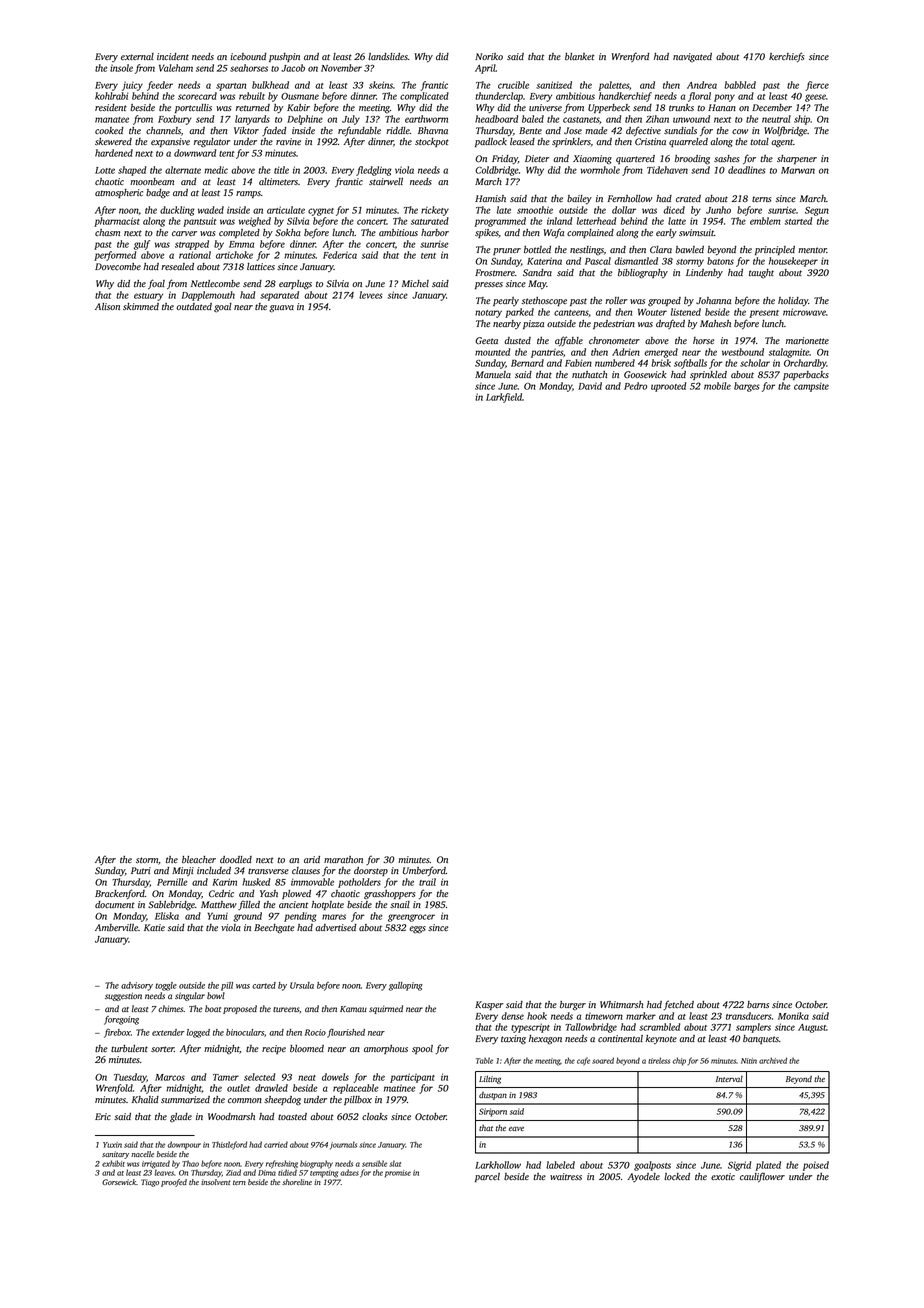  What do you see at coordinates (381, 85) in the screenshot?
I see `skeins` at bounding box center [381, 85].
